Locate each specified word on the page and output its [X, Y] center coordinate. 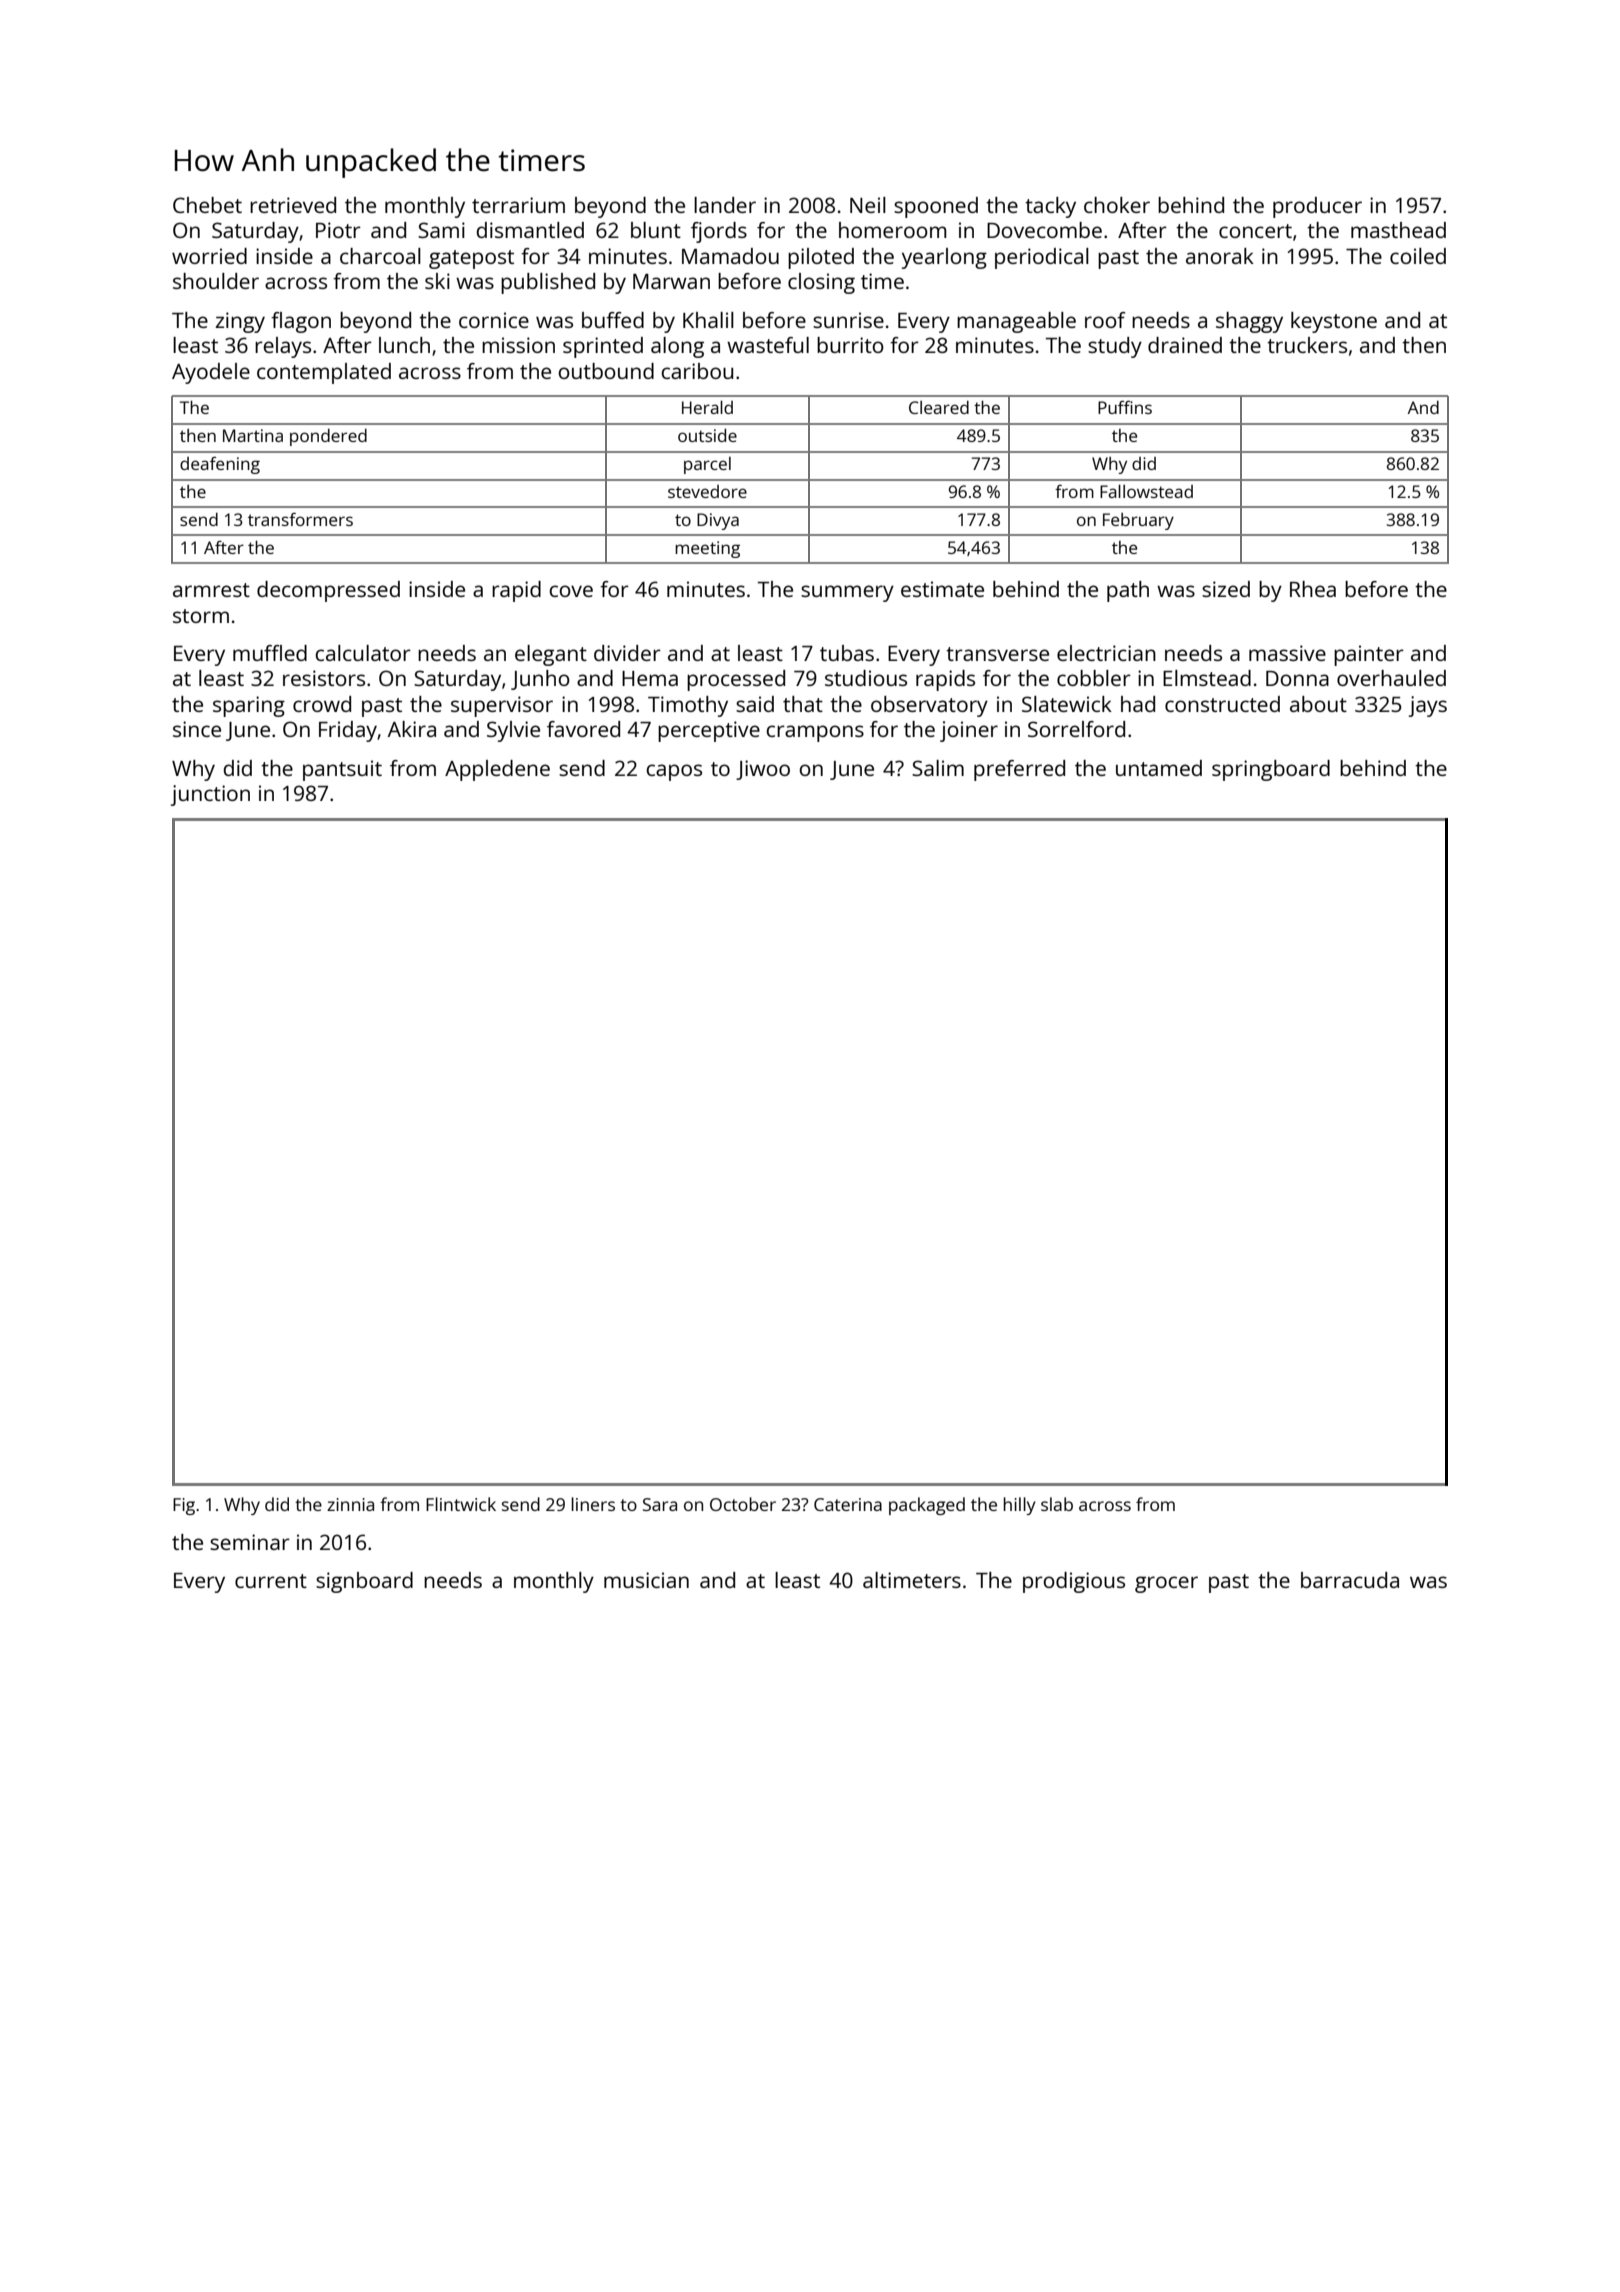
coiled [1418, 256]
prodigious [1074, 1582]
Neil [868, 205]
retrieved [293, 205]
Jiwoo [763, 770]
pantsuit [342, 770]
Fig [184, 1506]
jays [1428, 706]
